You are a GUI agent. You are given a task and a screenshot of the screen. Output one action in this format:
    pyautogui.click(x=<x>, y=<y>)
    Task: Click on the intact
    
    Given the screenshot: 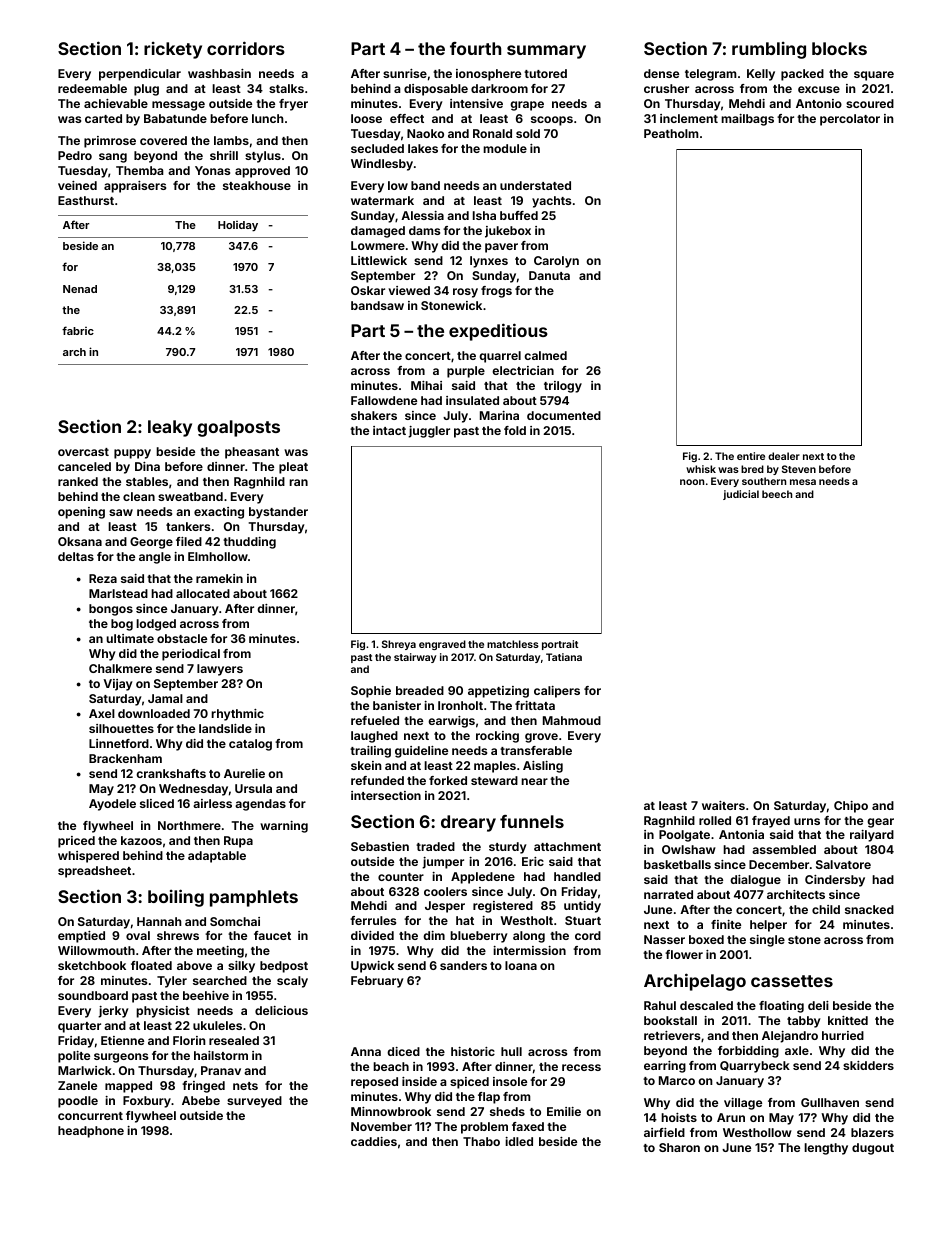 What is the action you would take?
    pyautogui.click(x=389, y=430)
